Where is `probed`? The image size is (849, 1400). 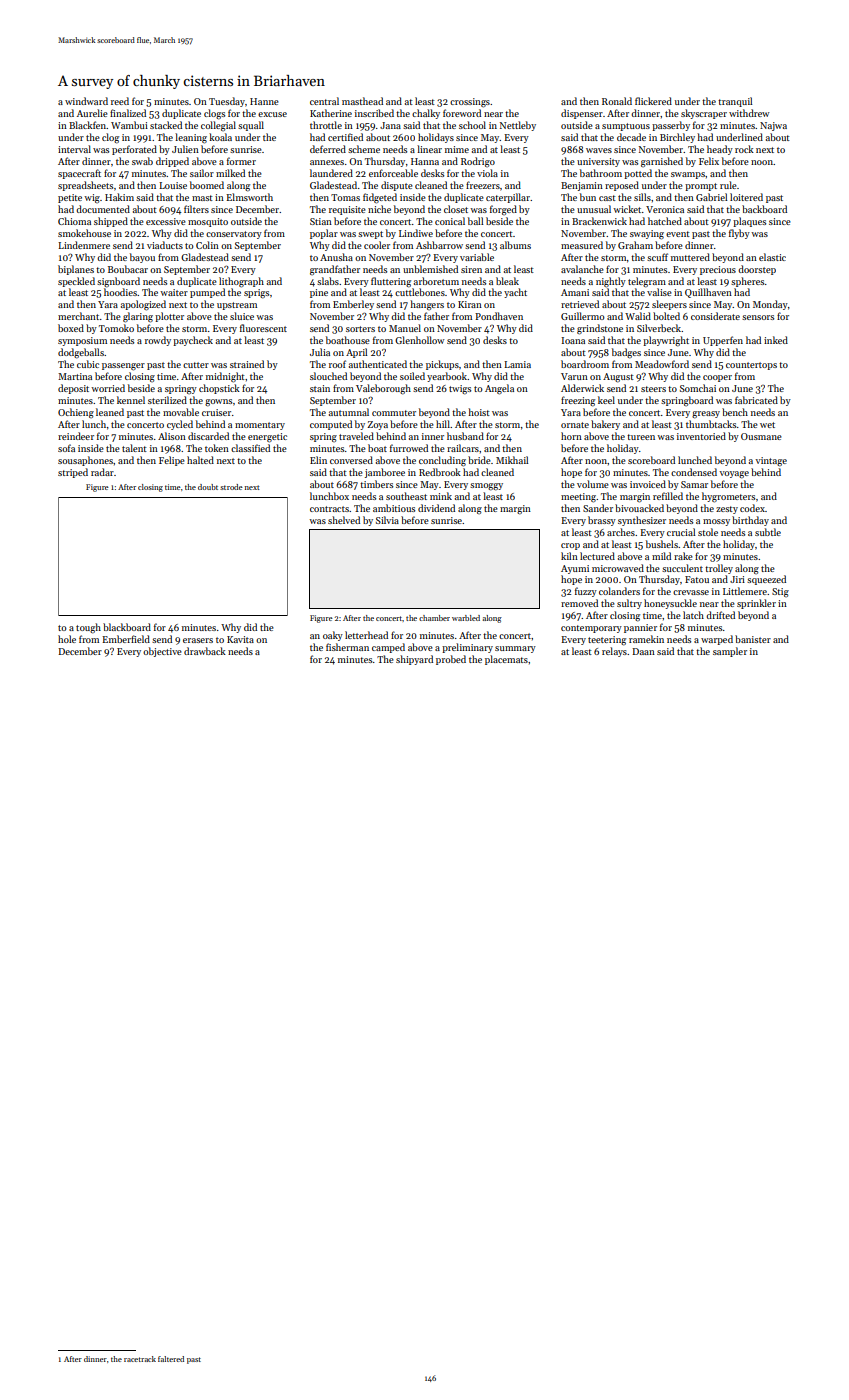
probed is located at coordinates (451, 660).
